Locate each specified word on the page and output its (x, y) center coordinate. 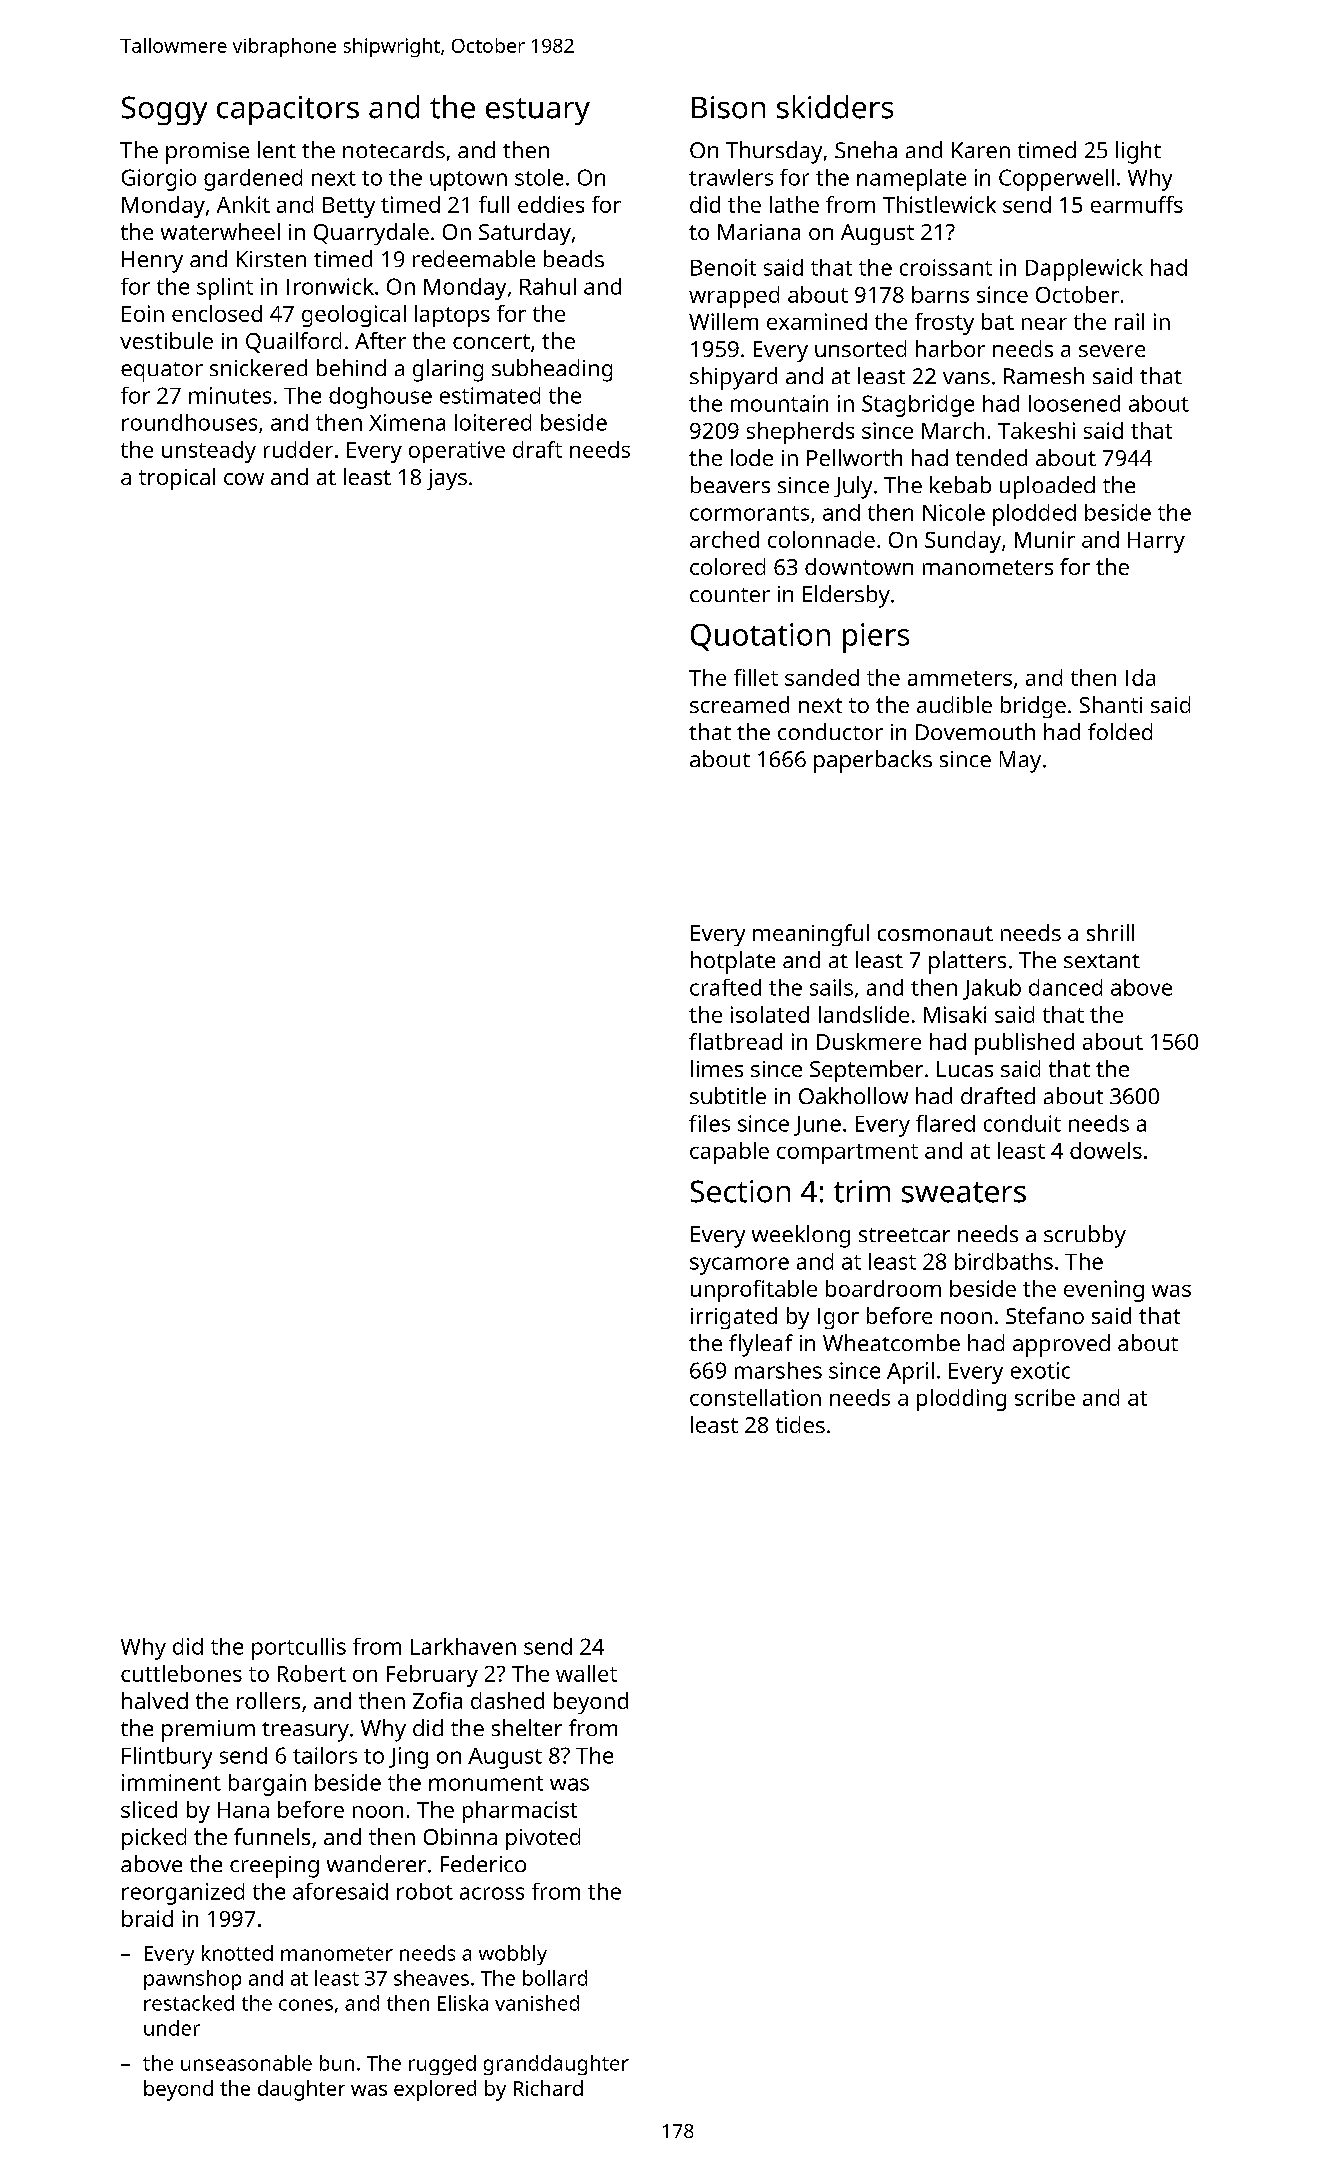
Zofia (437, 1700)
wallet (586, 1673)
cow (244, 479)
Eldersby (846, 596)
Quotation (760, 637)
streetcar (904, 1235)
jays (447, 479)
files (709, 1123)
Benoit (723, 267)
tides (800, 1424)
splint (225, 289)
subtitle (728, 1095)
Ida (1140, 677)
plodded (1034, 515)
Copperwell (1056, 180)
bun (337, 2063)
